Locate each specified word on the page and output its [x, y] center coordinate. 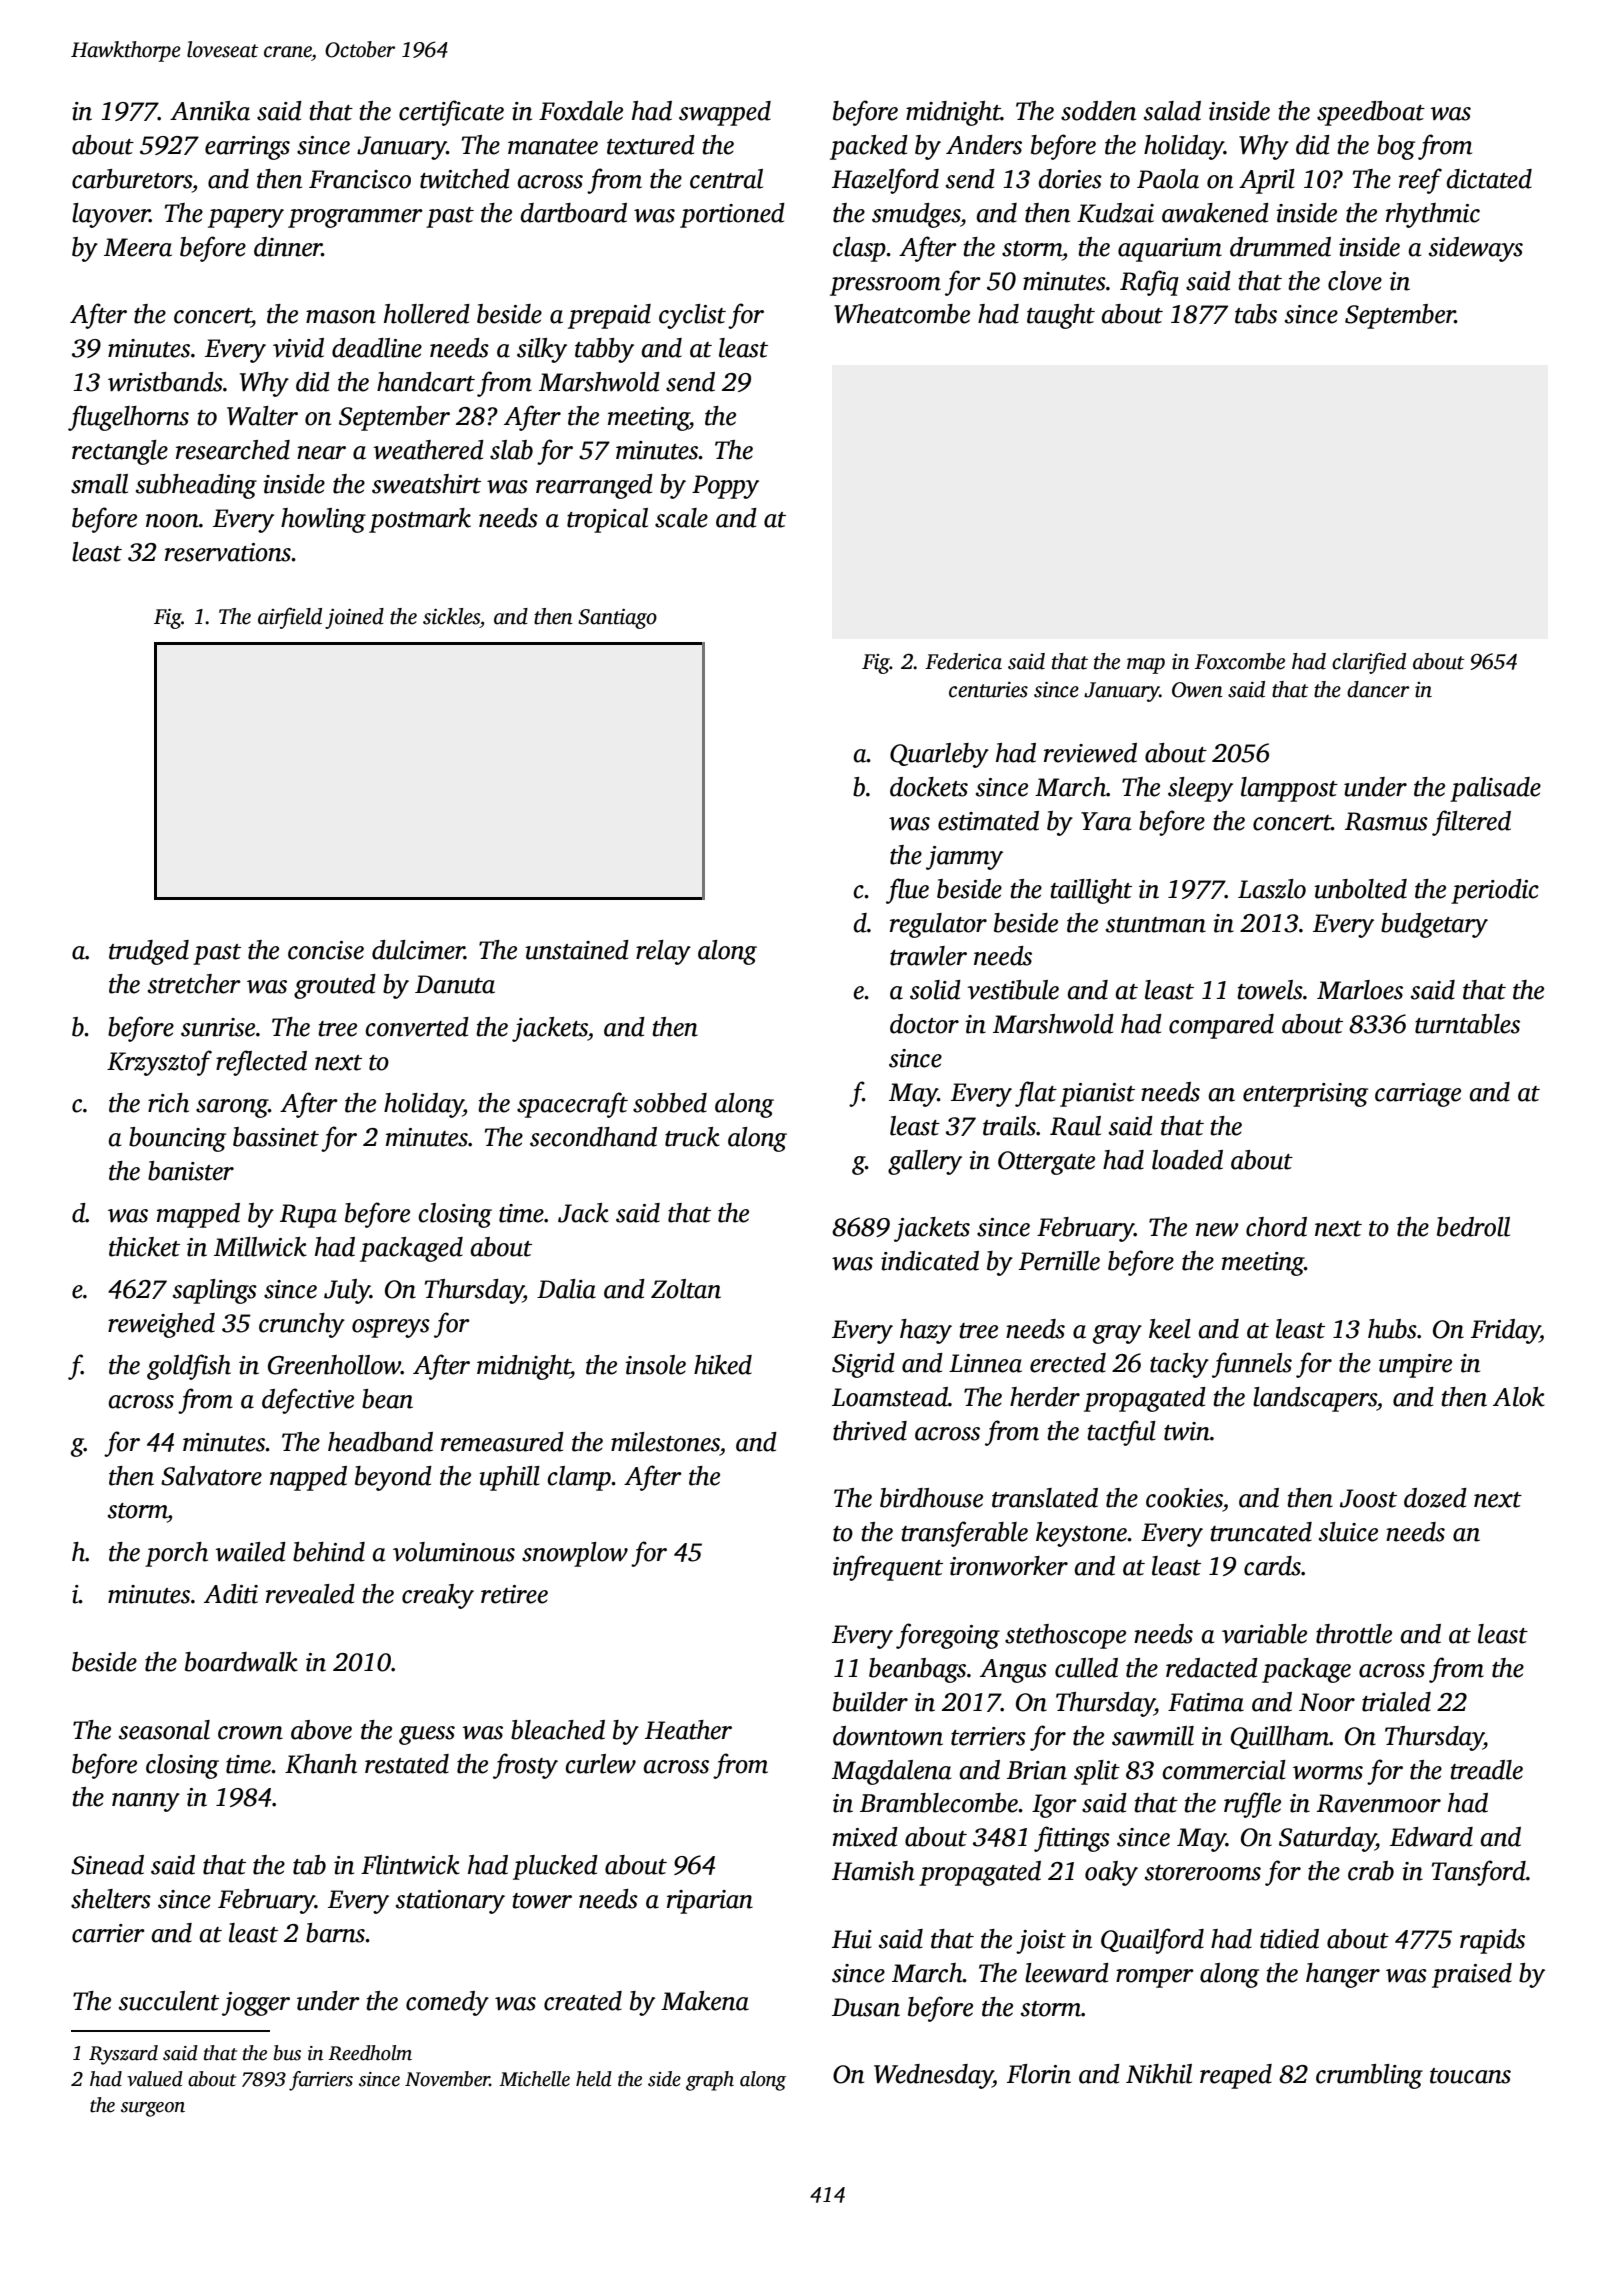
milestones [665, 1442]
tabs [1256, 314]
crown [250, 1733]
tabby [604, 350]
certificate [451, 113]
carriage [1418, 1095]
